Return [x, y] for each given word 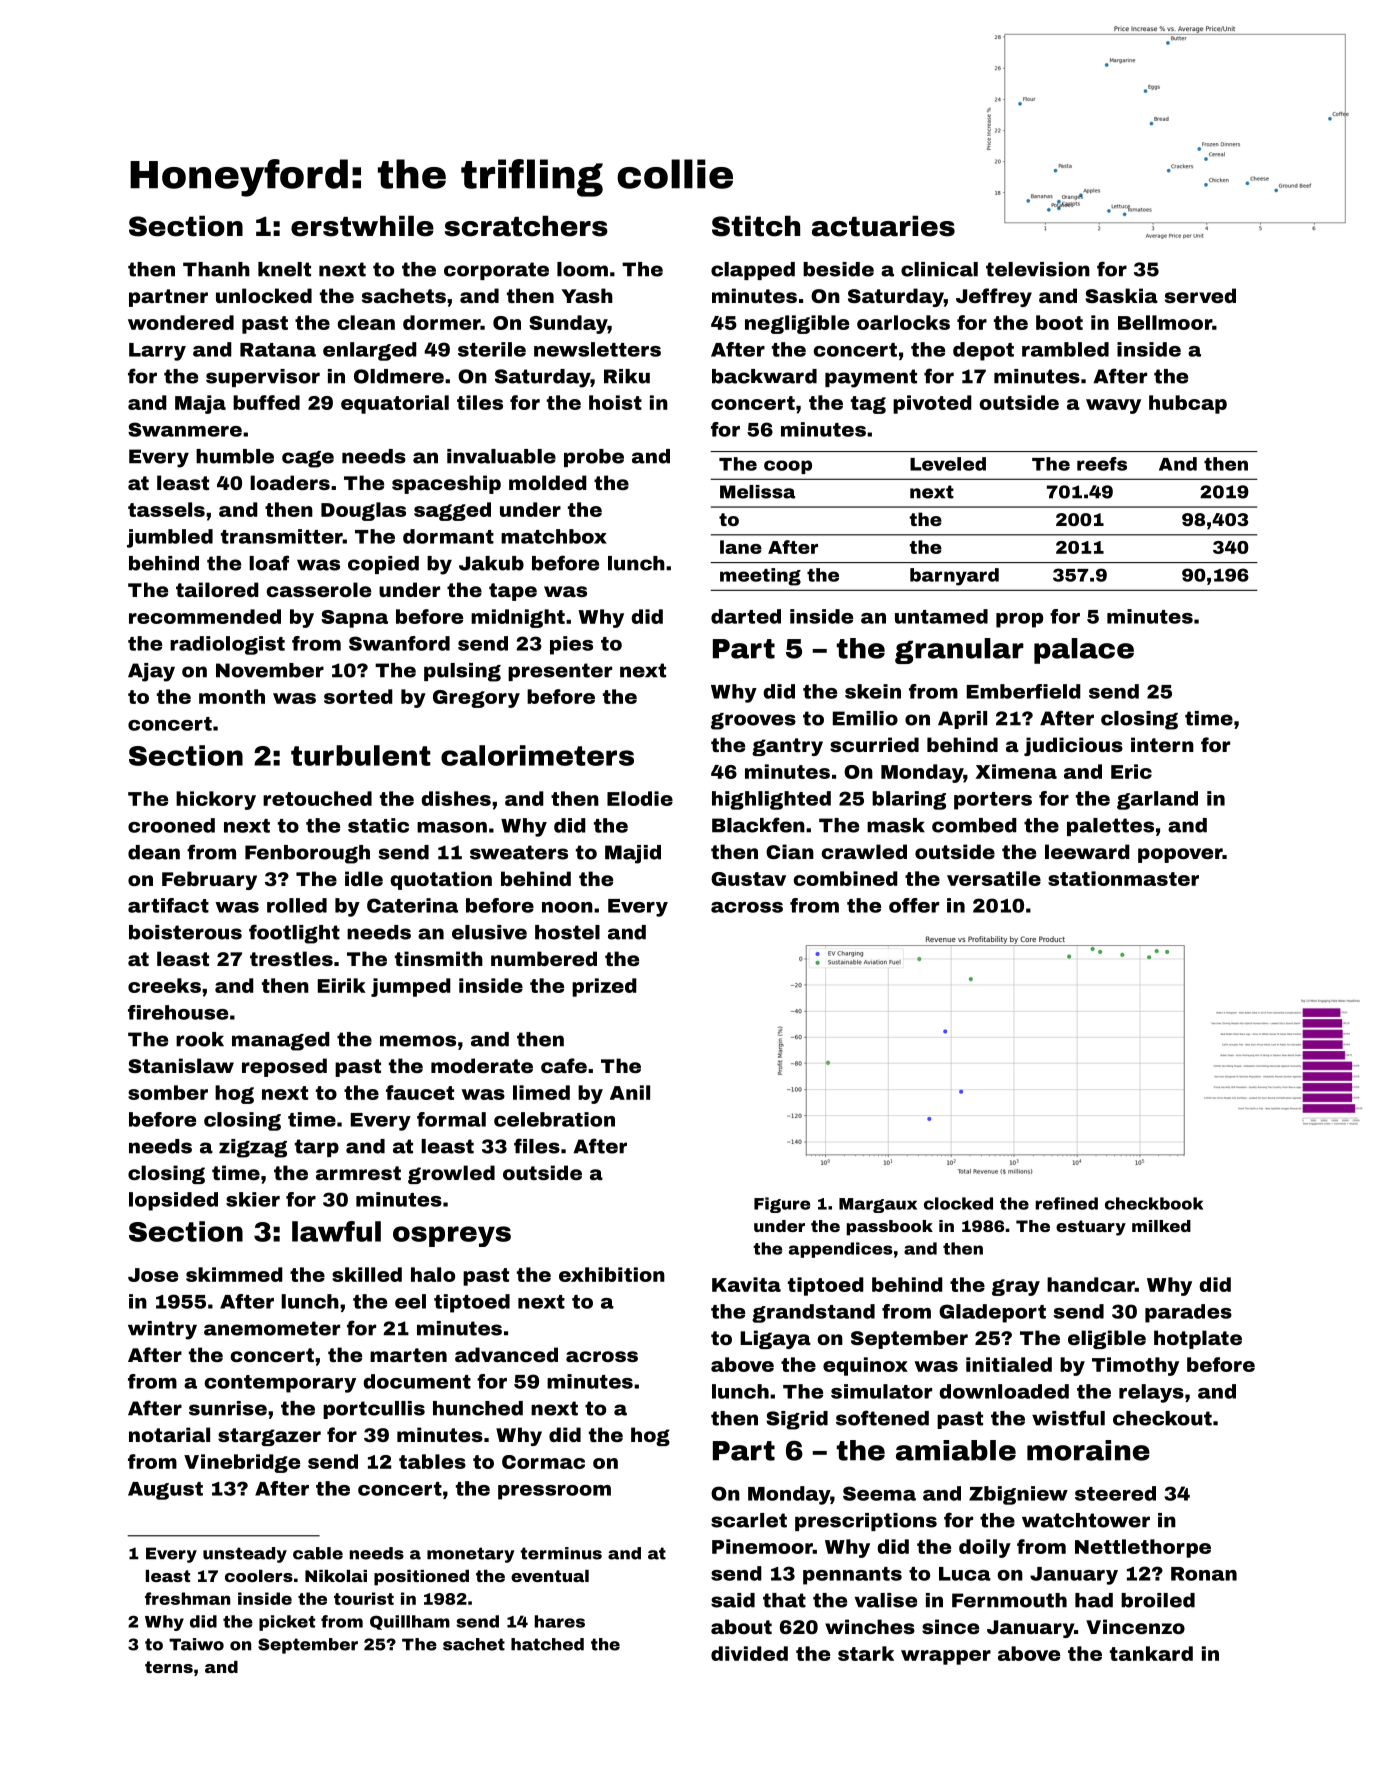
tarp [317, 1148]
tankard [1151, 1653]
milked [1161, 1226]
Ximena [1016, 771]
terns [169, 1667]
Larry [157, 352]
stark [866, 1653]
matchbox [554, 536]
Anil [630, 1092]
